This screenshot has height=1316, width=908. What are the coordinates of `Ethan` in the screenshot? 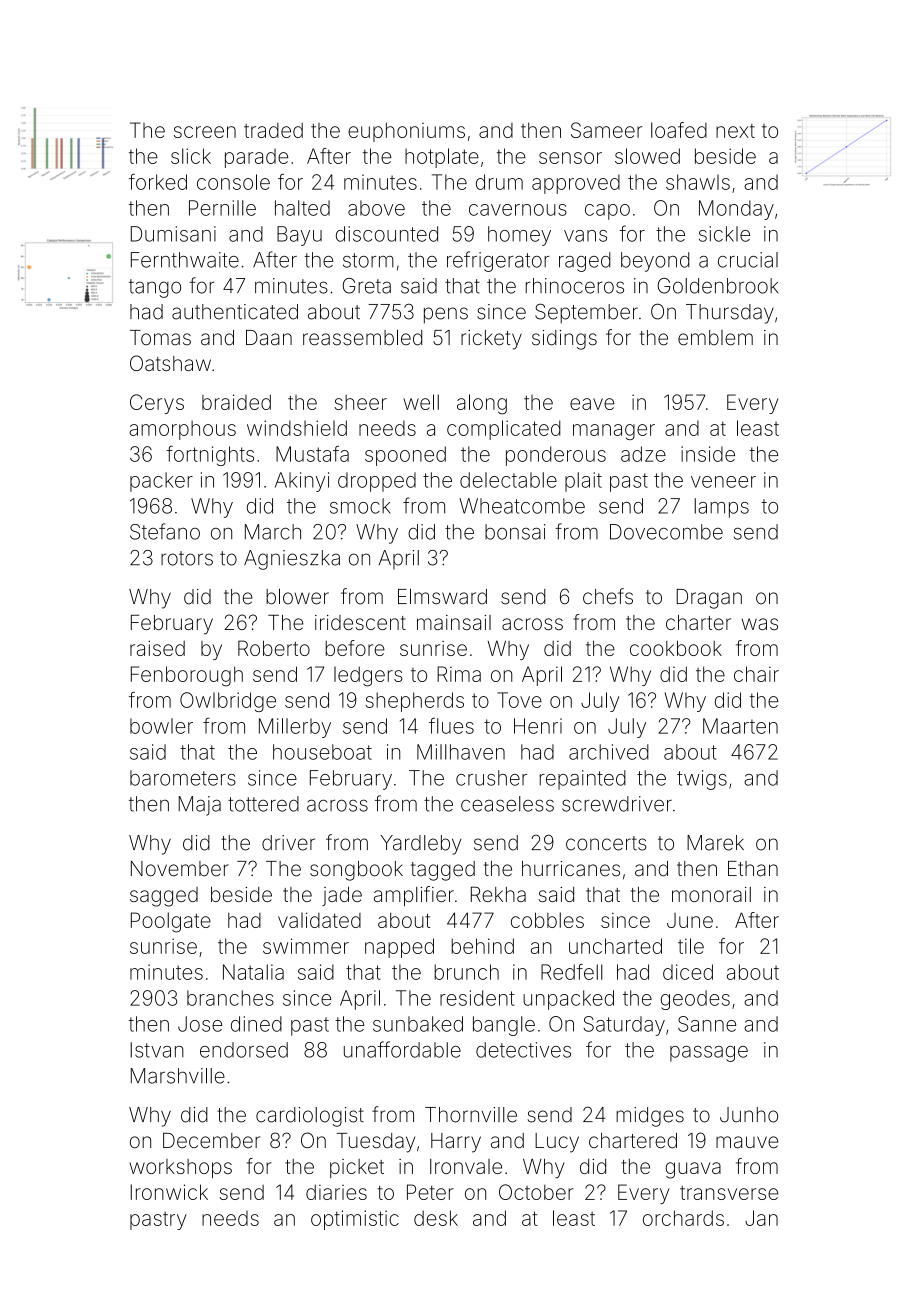 It's located at (753, 869).
